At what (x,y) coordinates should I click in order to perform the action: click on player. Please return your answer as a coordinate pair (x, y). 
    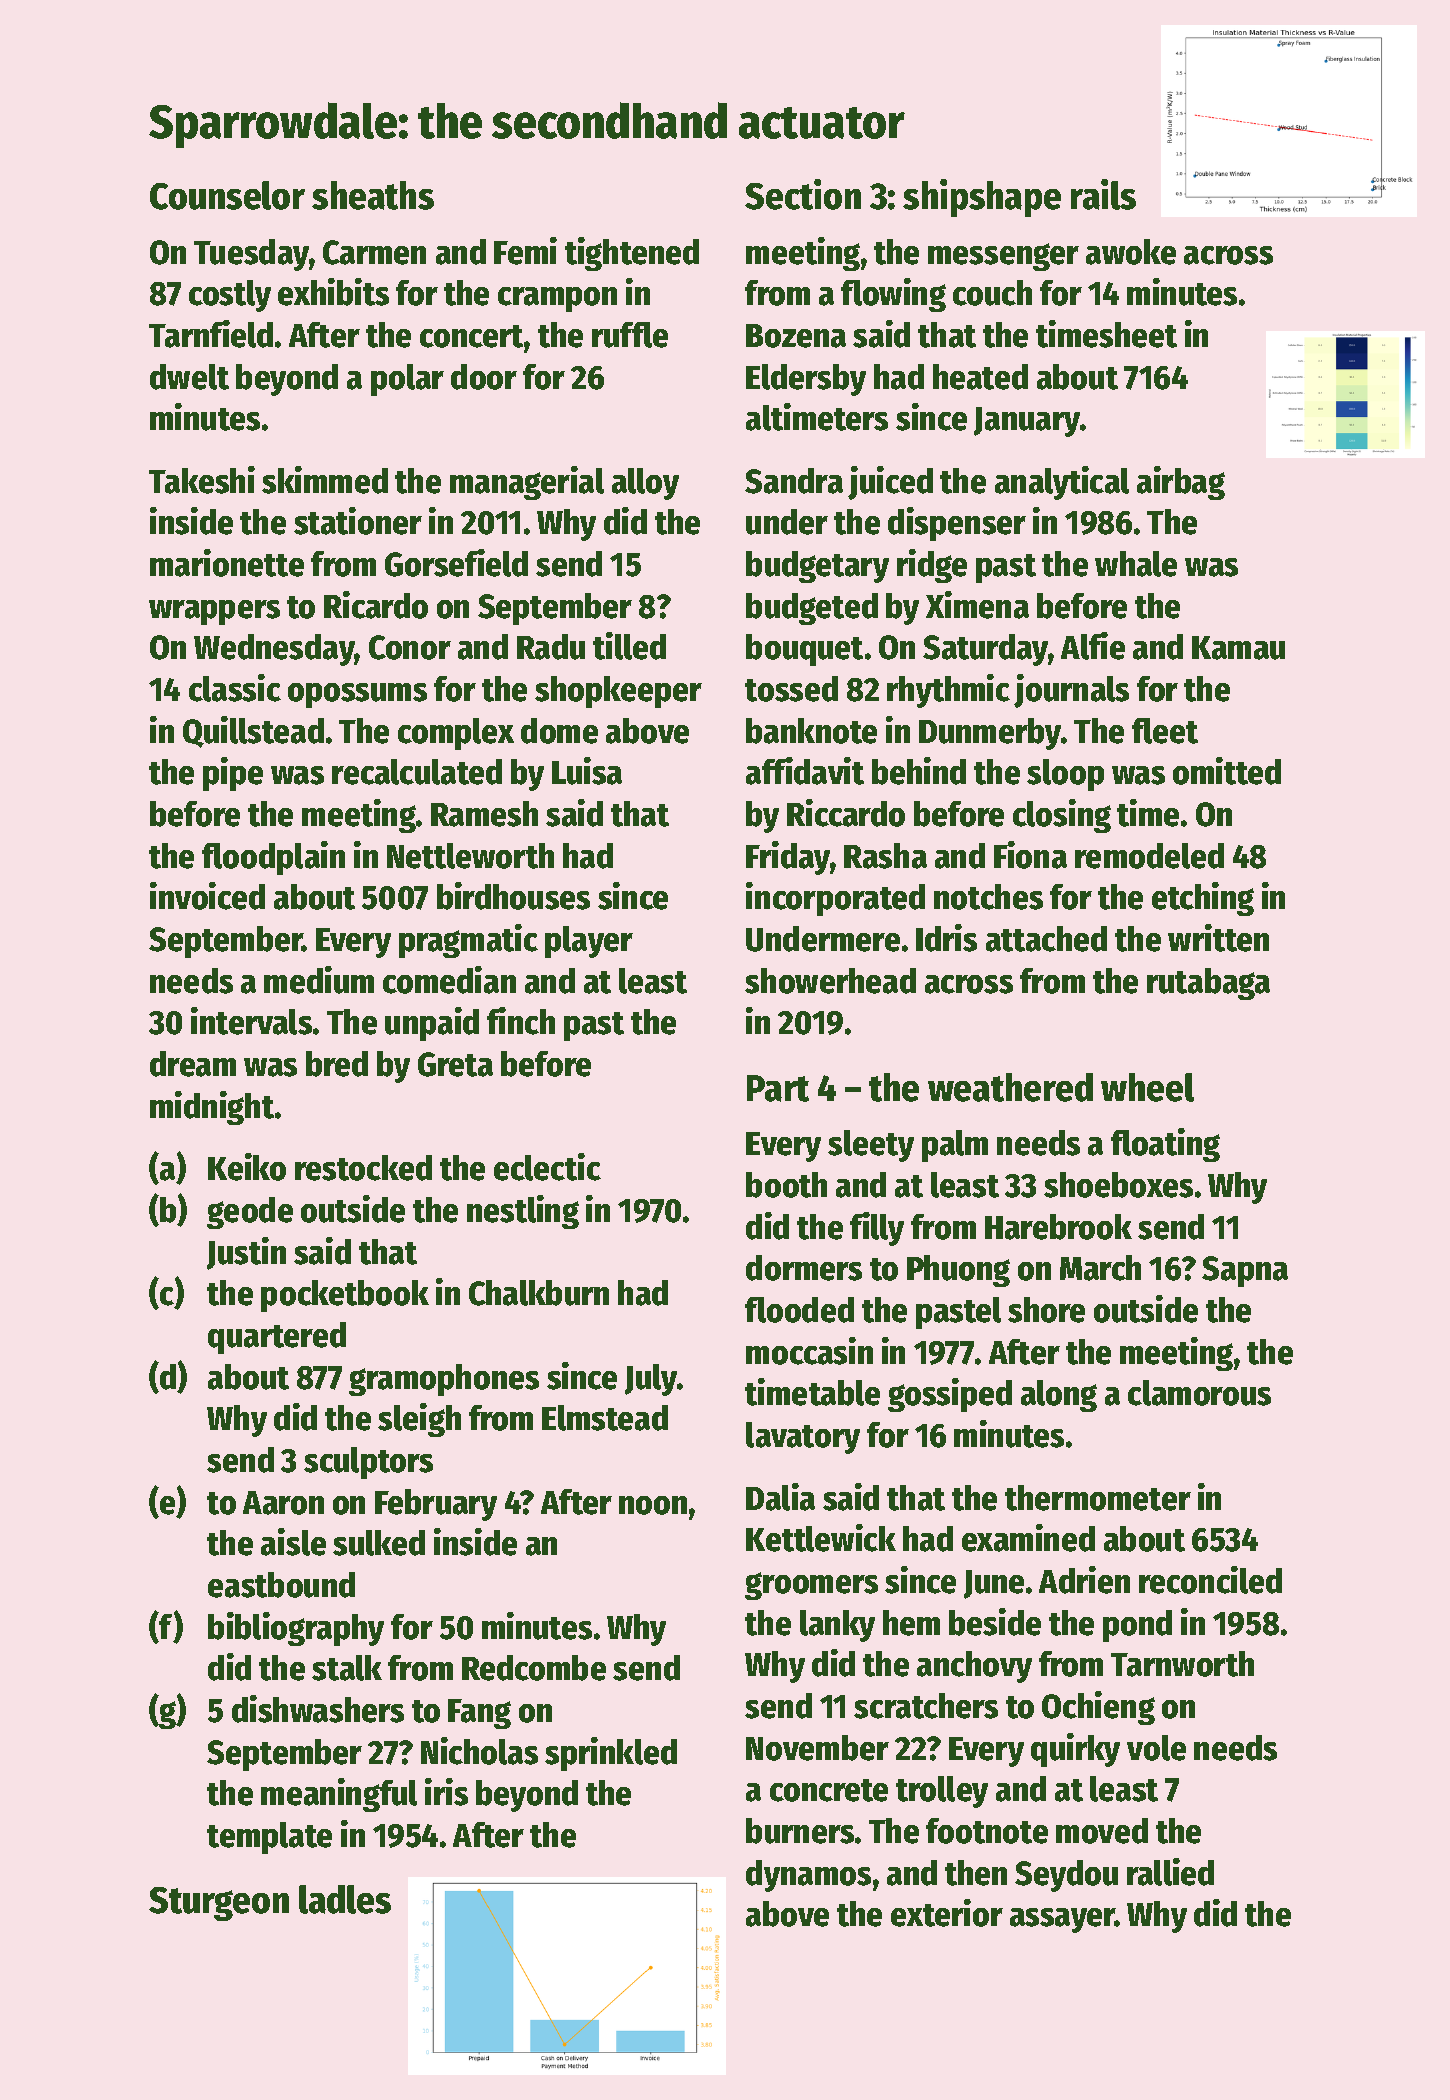
    Looking at the image, I should click on (589, 942).
